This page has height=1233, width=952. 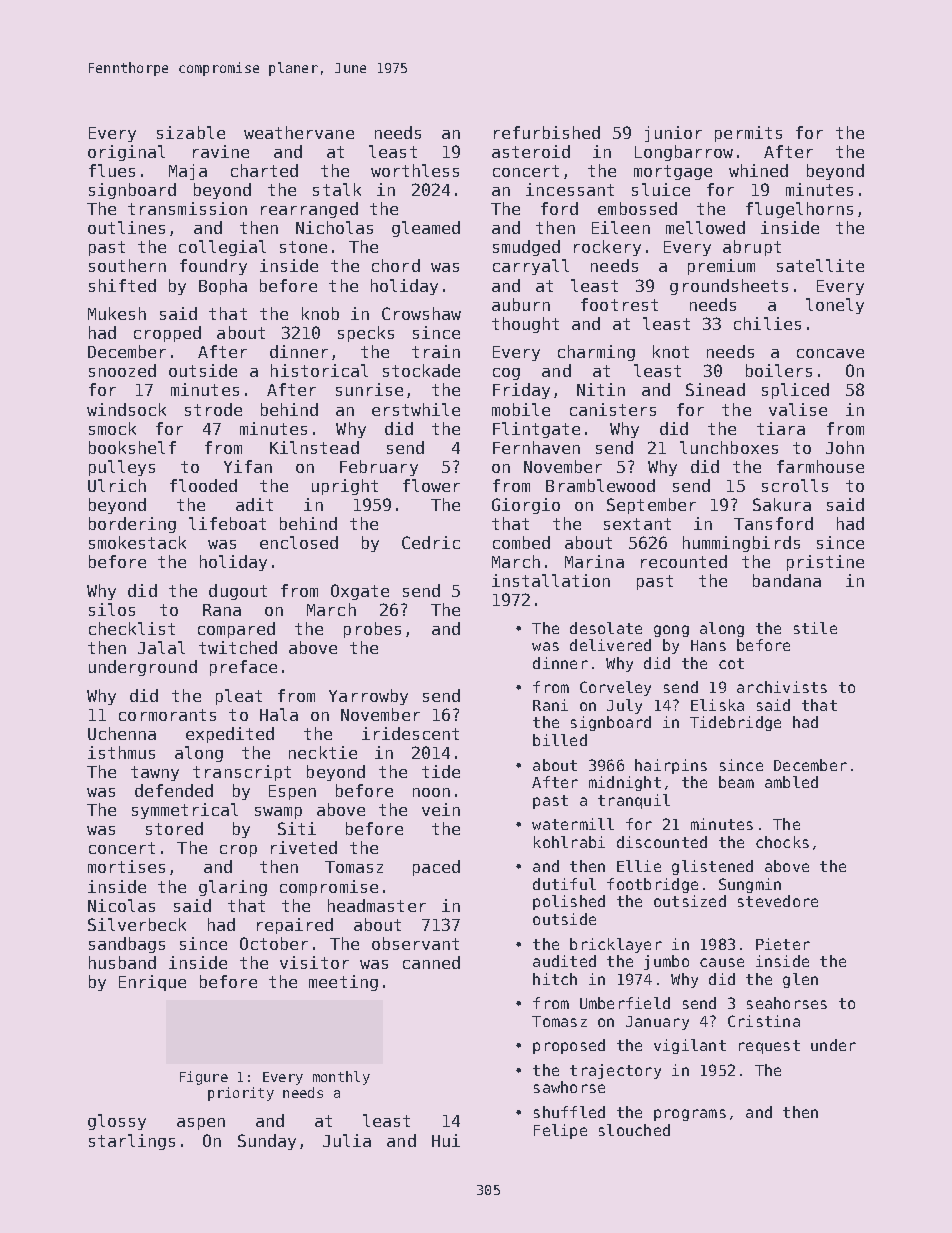 I want to click on sizable, so click(x=191, y=132).
